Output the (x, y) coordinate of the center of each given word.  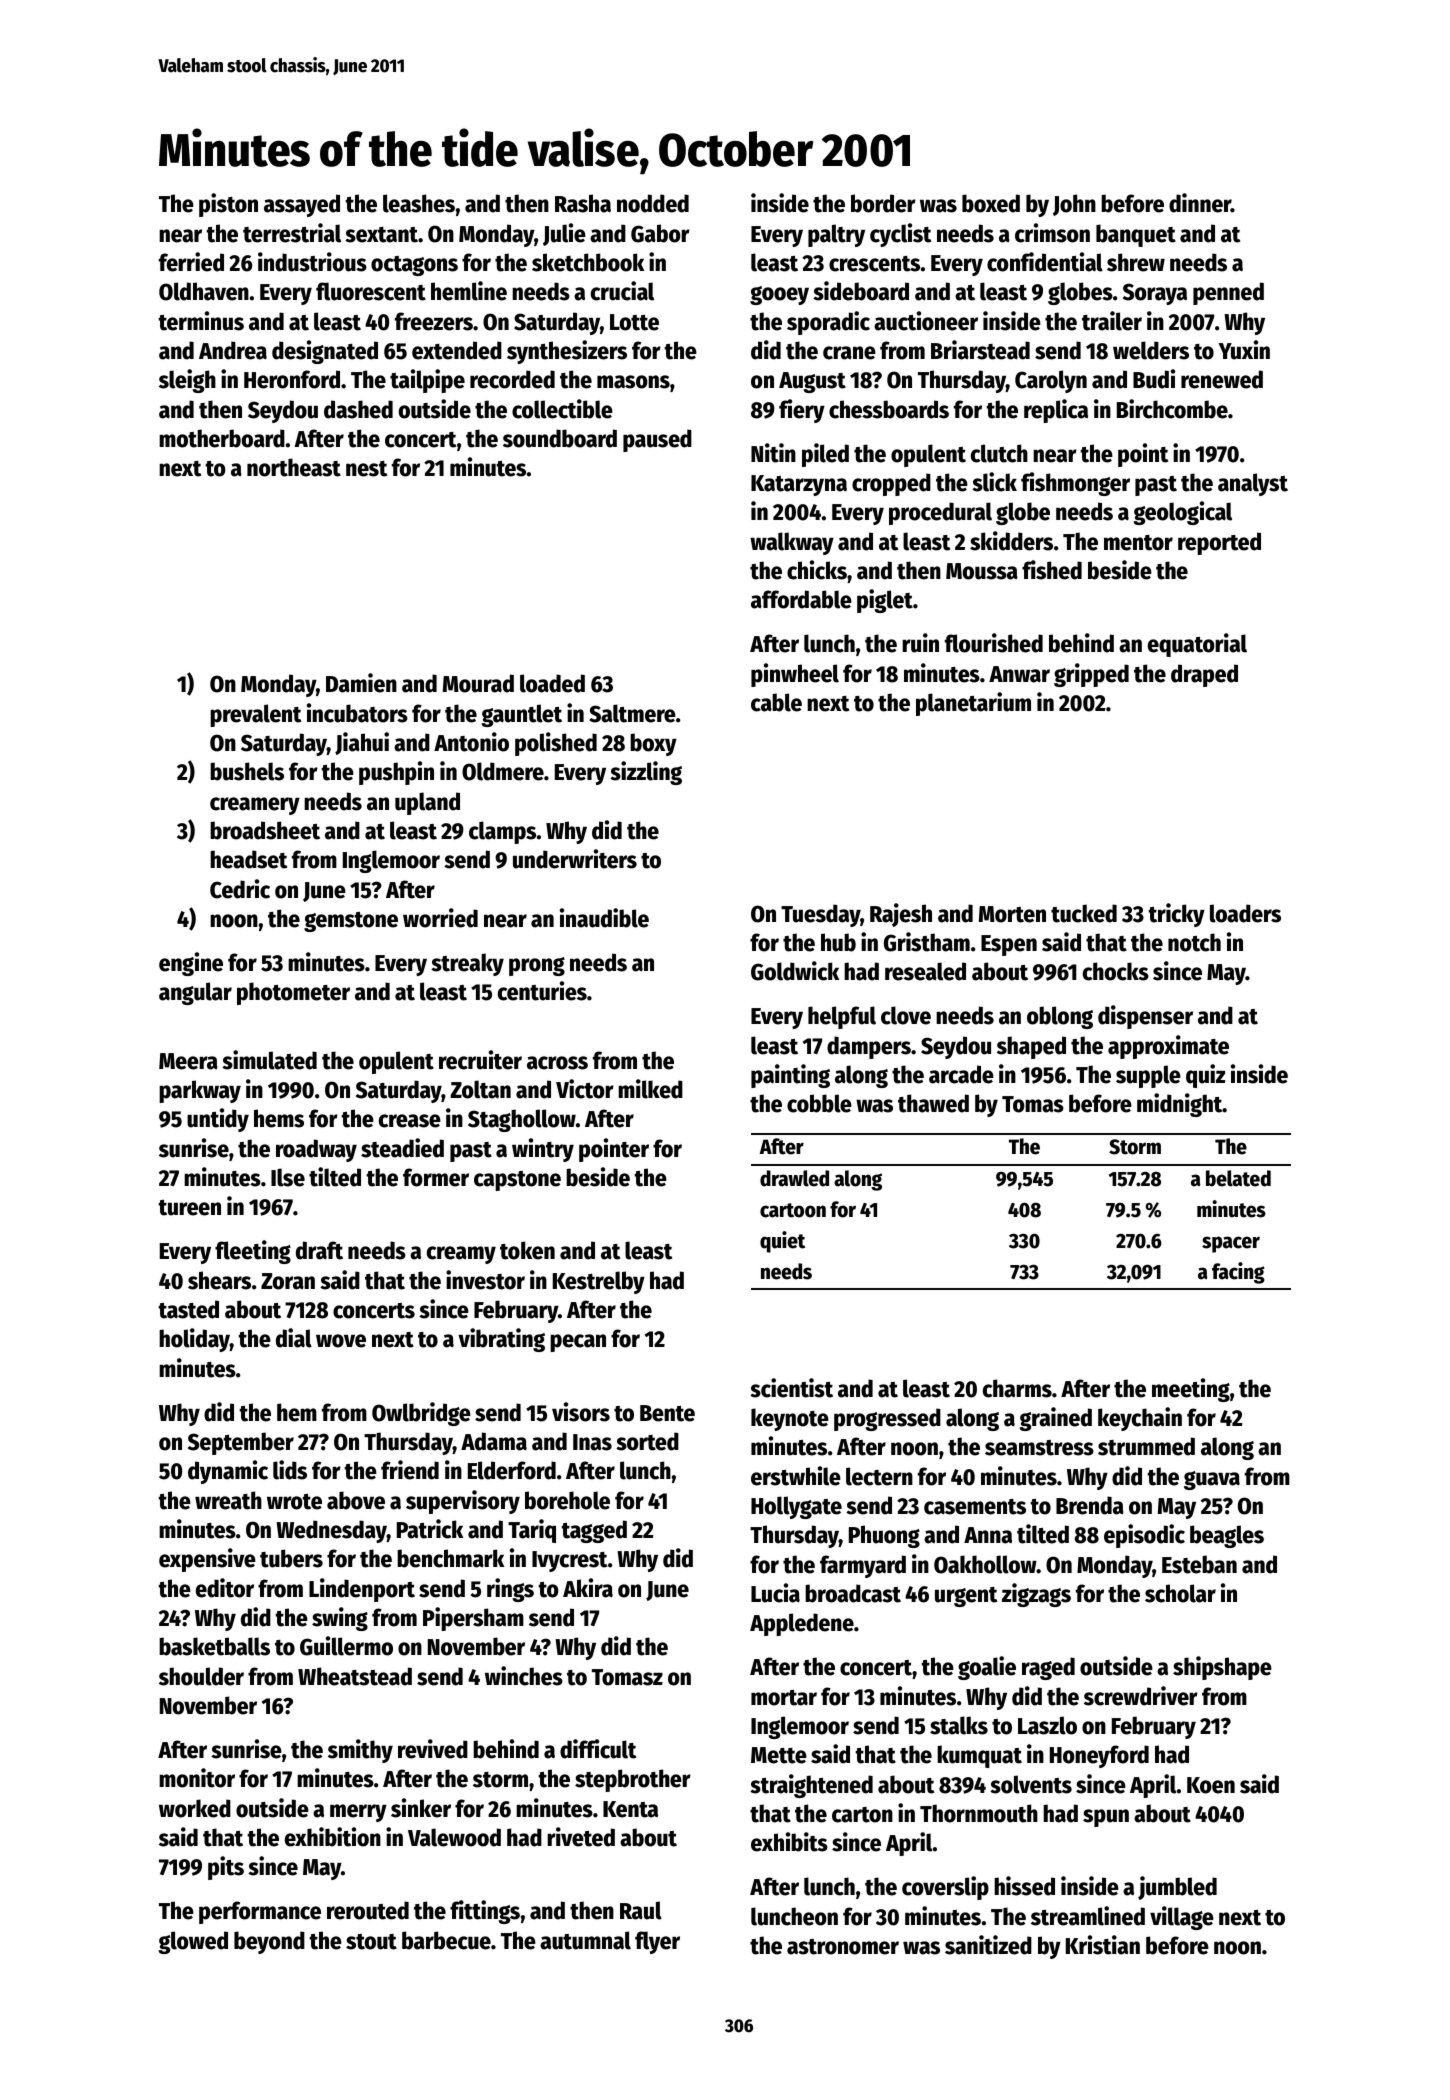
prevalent (255, 715)
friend (410, 1470)
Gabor (660, 233)
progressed (887, 1419)
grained (1055, 1419)
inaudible (604, 918)
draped (1204, 675)
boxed (991, 203)
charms (1017, 1388)
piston (228, 205)
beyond (269, 1942)
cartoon (793, 1210)
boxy (653, 744)
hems (279, 1118)
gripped (1091, 675)
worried (440, 918)
